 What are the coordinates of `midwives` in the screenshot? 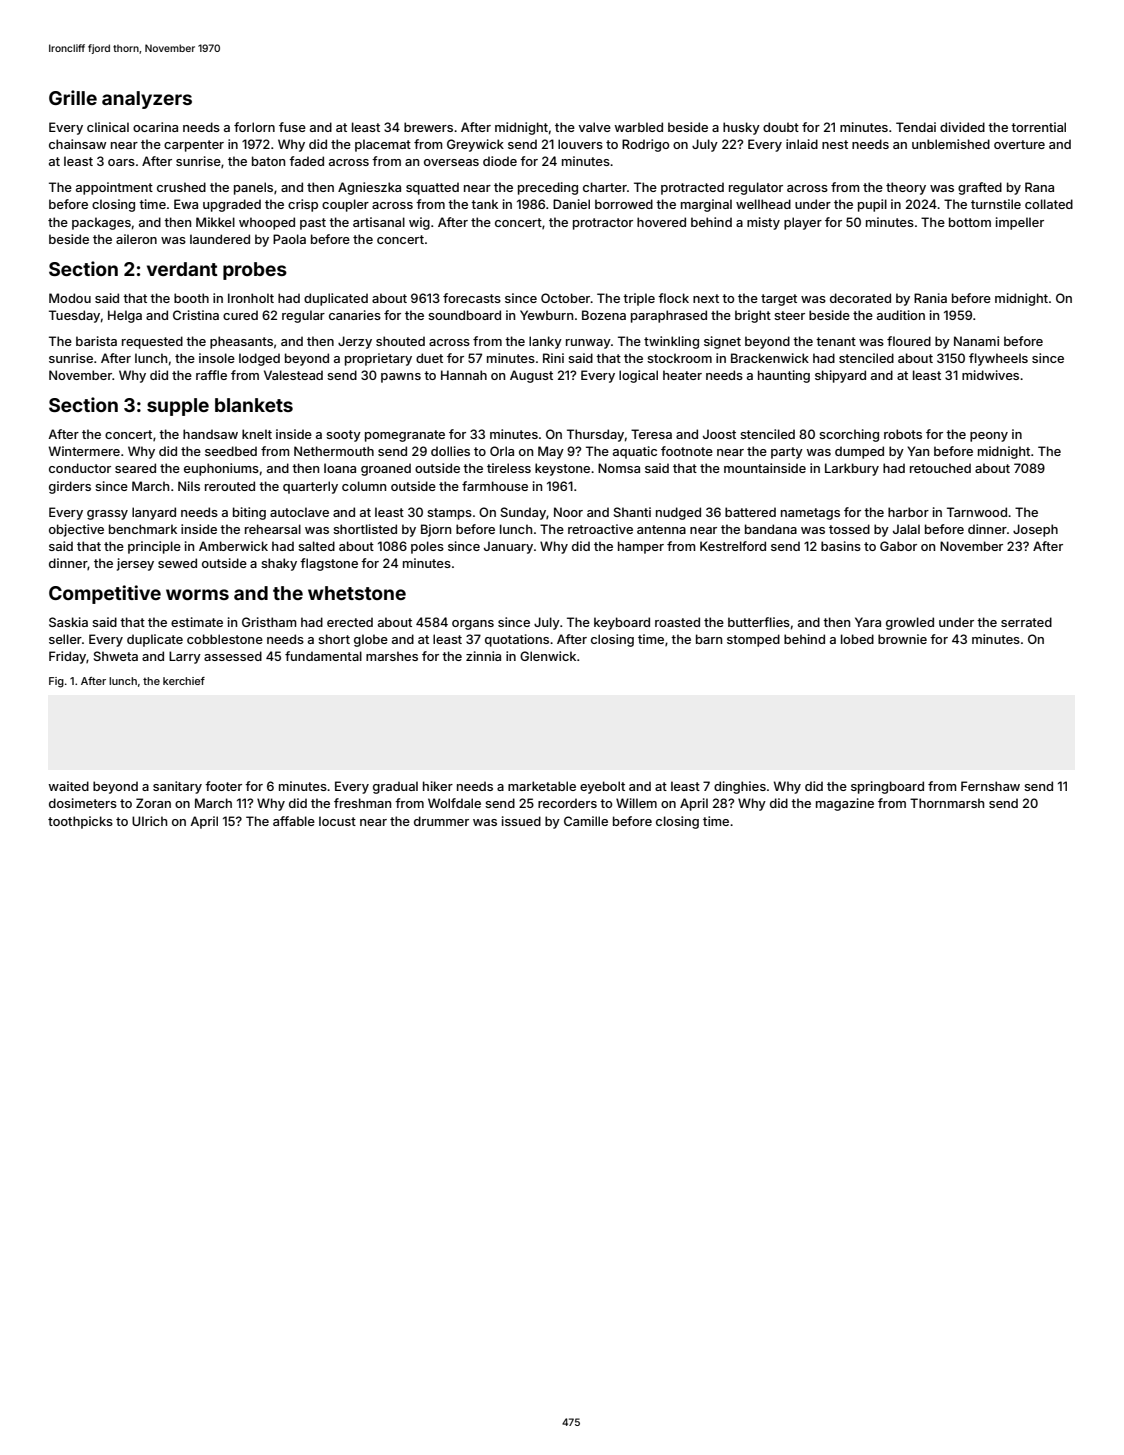 It's located at (990, 375).
